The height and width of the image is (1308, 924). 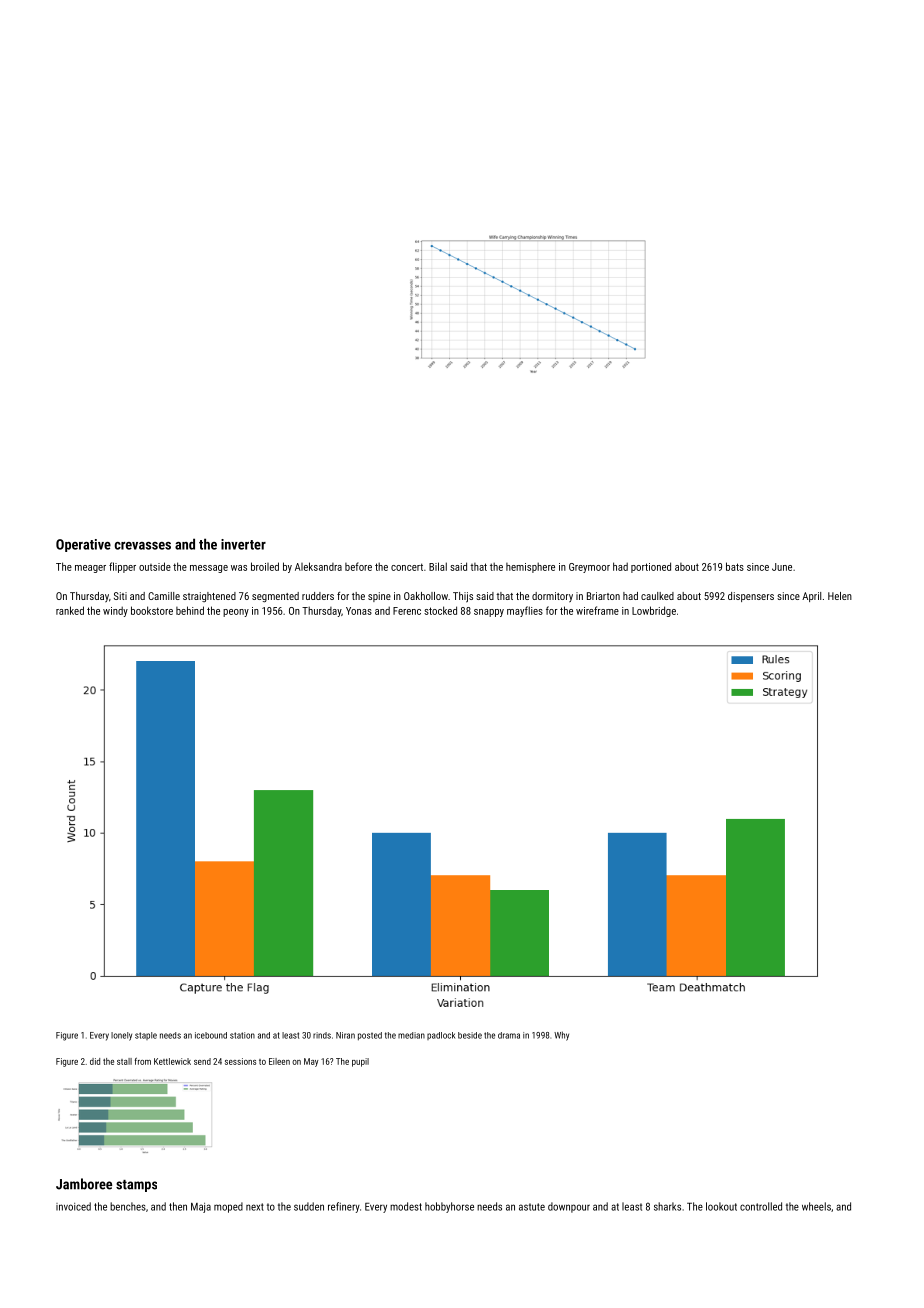 I want to click on mayflies, so click(x=525, y=611).
